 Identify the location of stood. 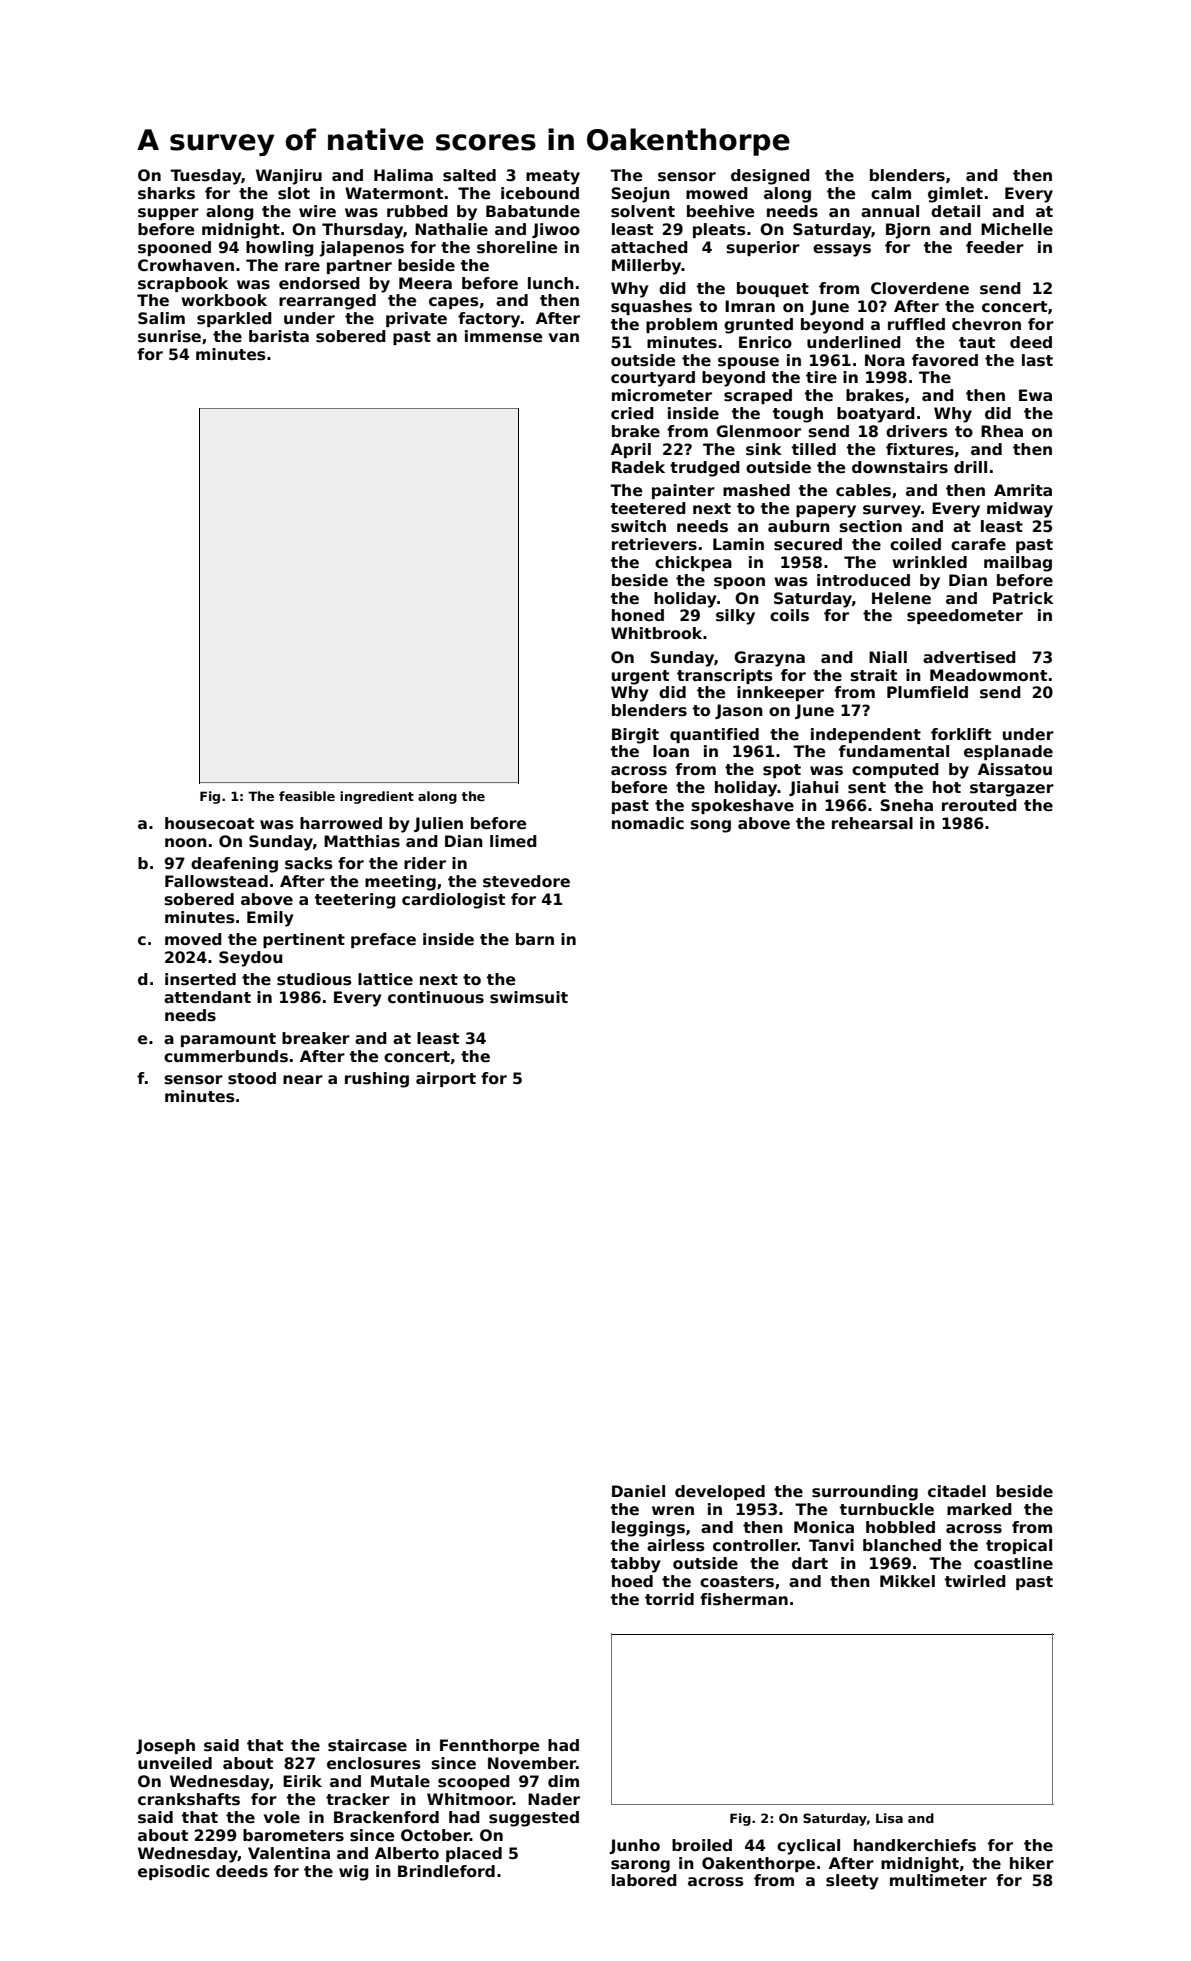
(252, 1078).
